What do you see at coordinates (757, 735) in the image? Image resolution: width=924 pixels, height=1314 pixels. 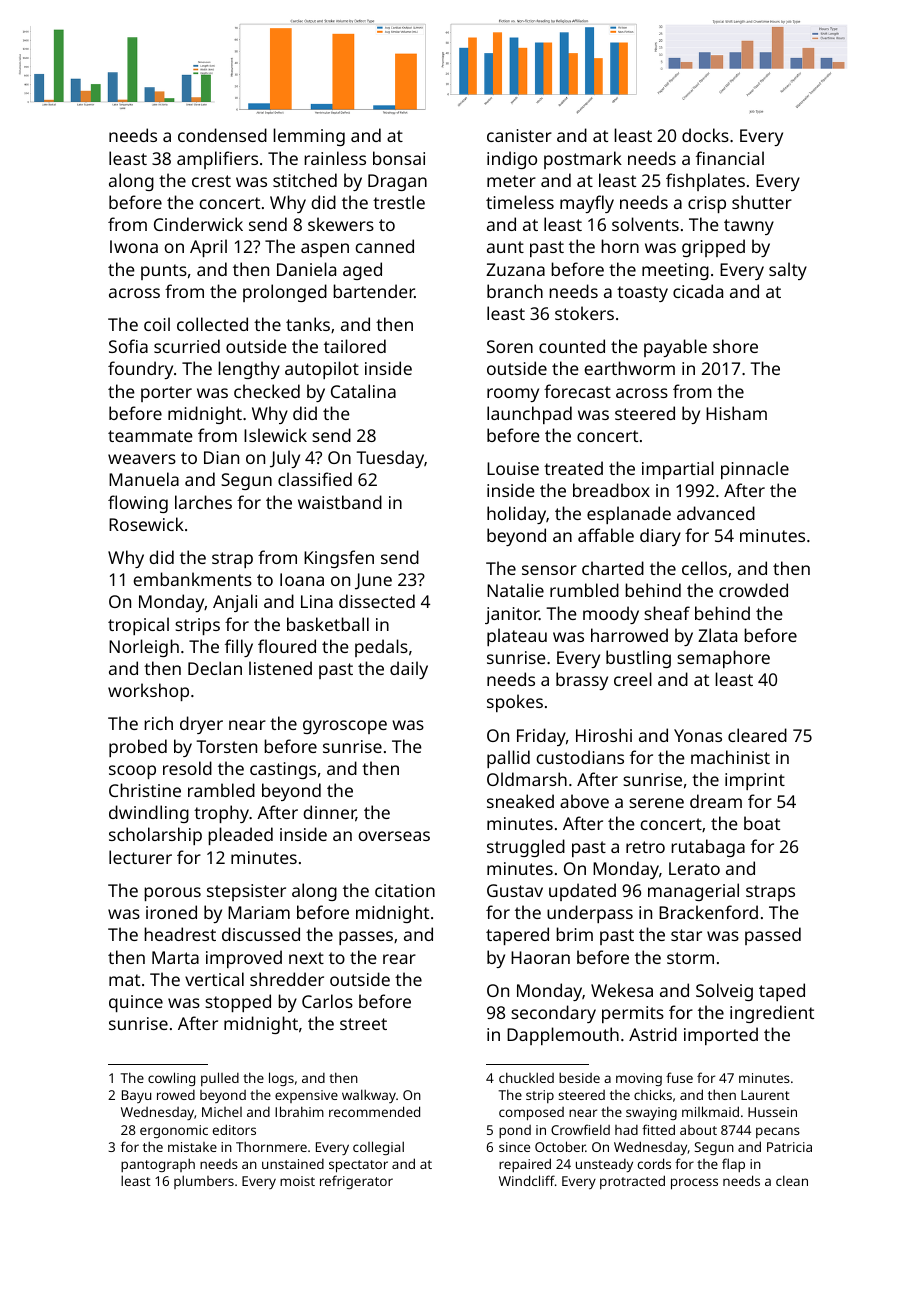 I see `cleared` at bounding box center [757, 735].
